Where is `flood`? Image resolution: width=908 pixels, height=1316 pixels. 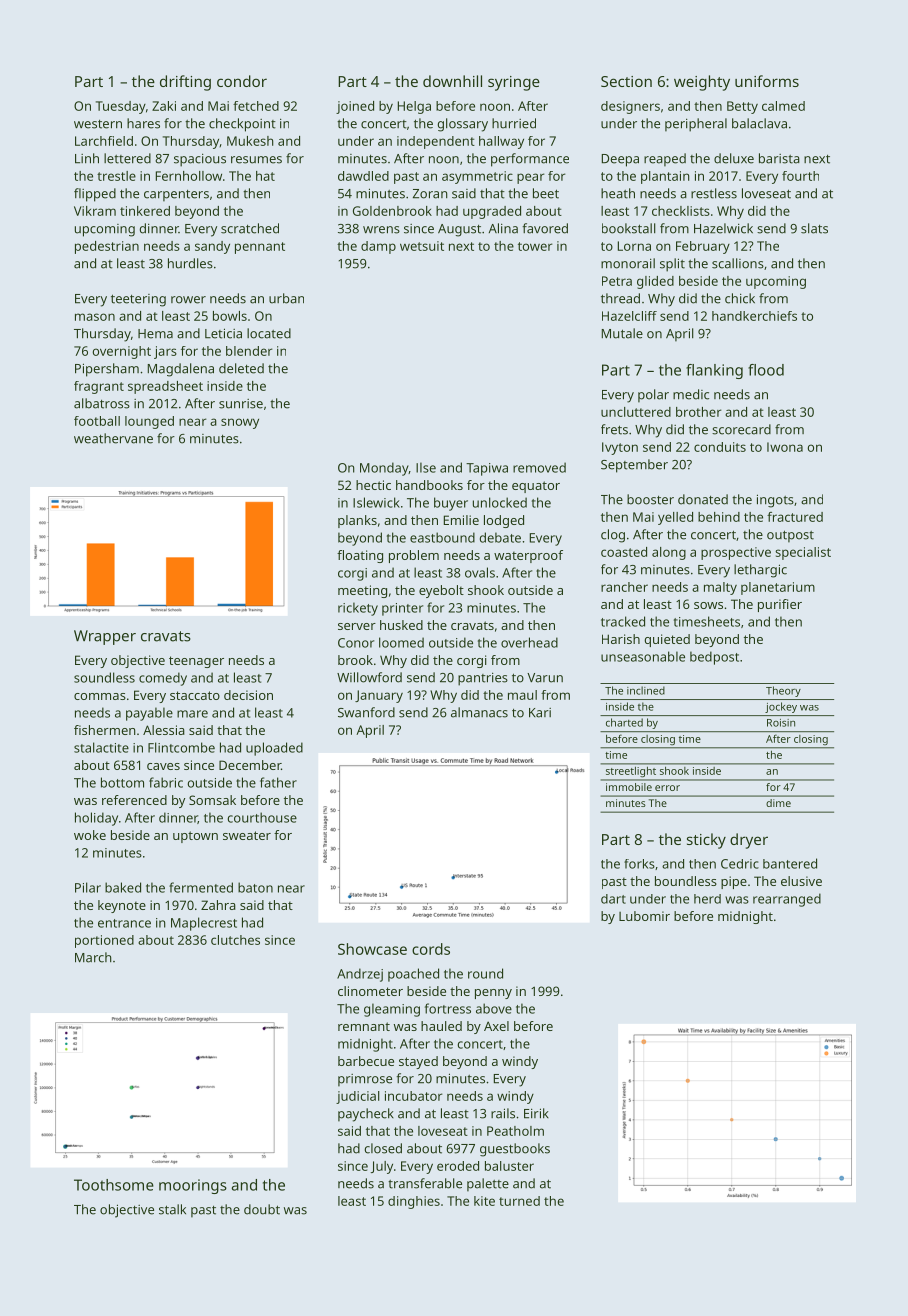
flood is located at coordinates (766, 370).
